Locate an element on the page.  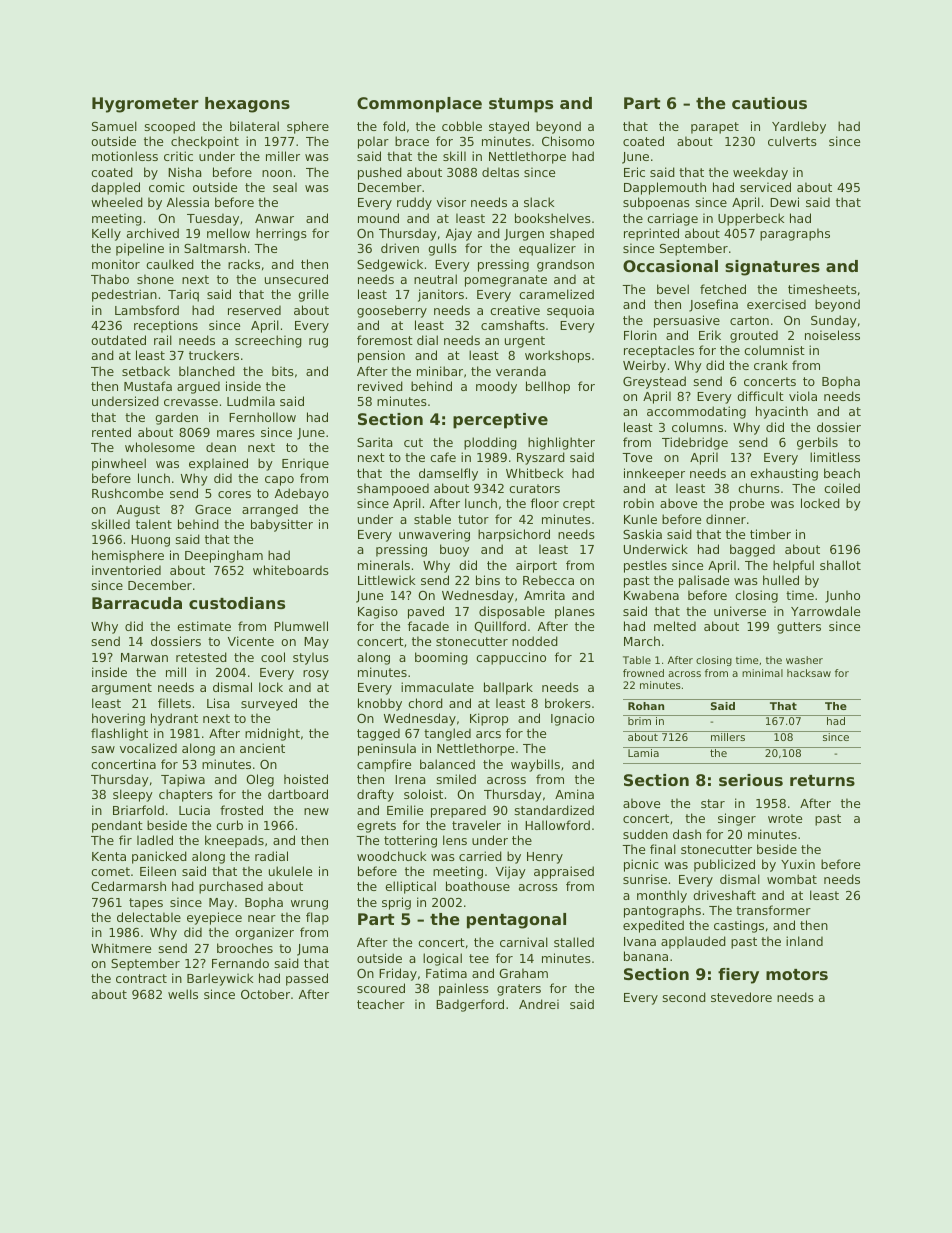
retested is located at coordinates (201, 657).
